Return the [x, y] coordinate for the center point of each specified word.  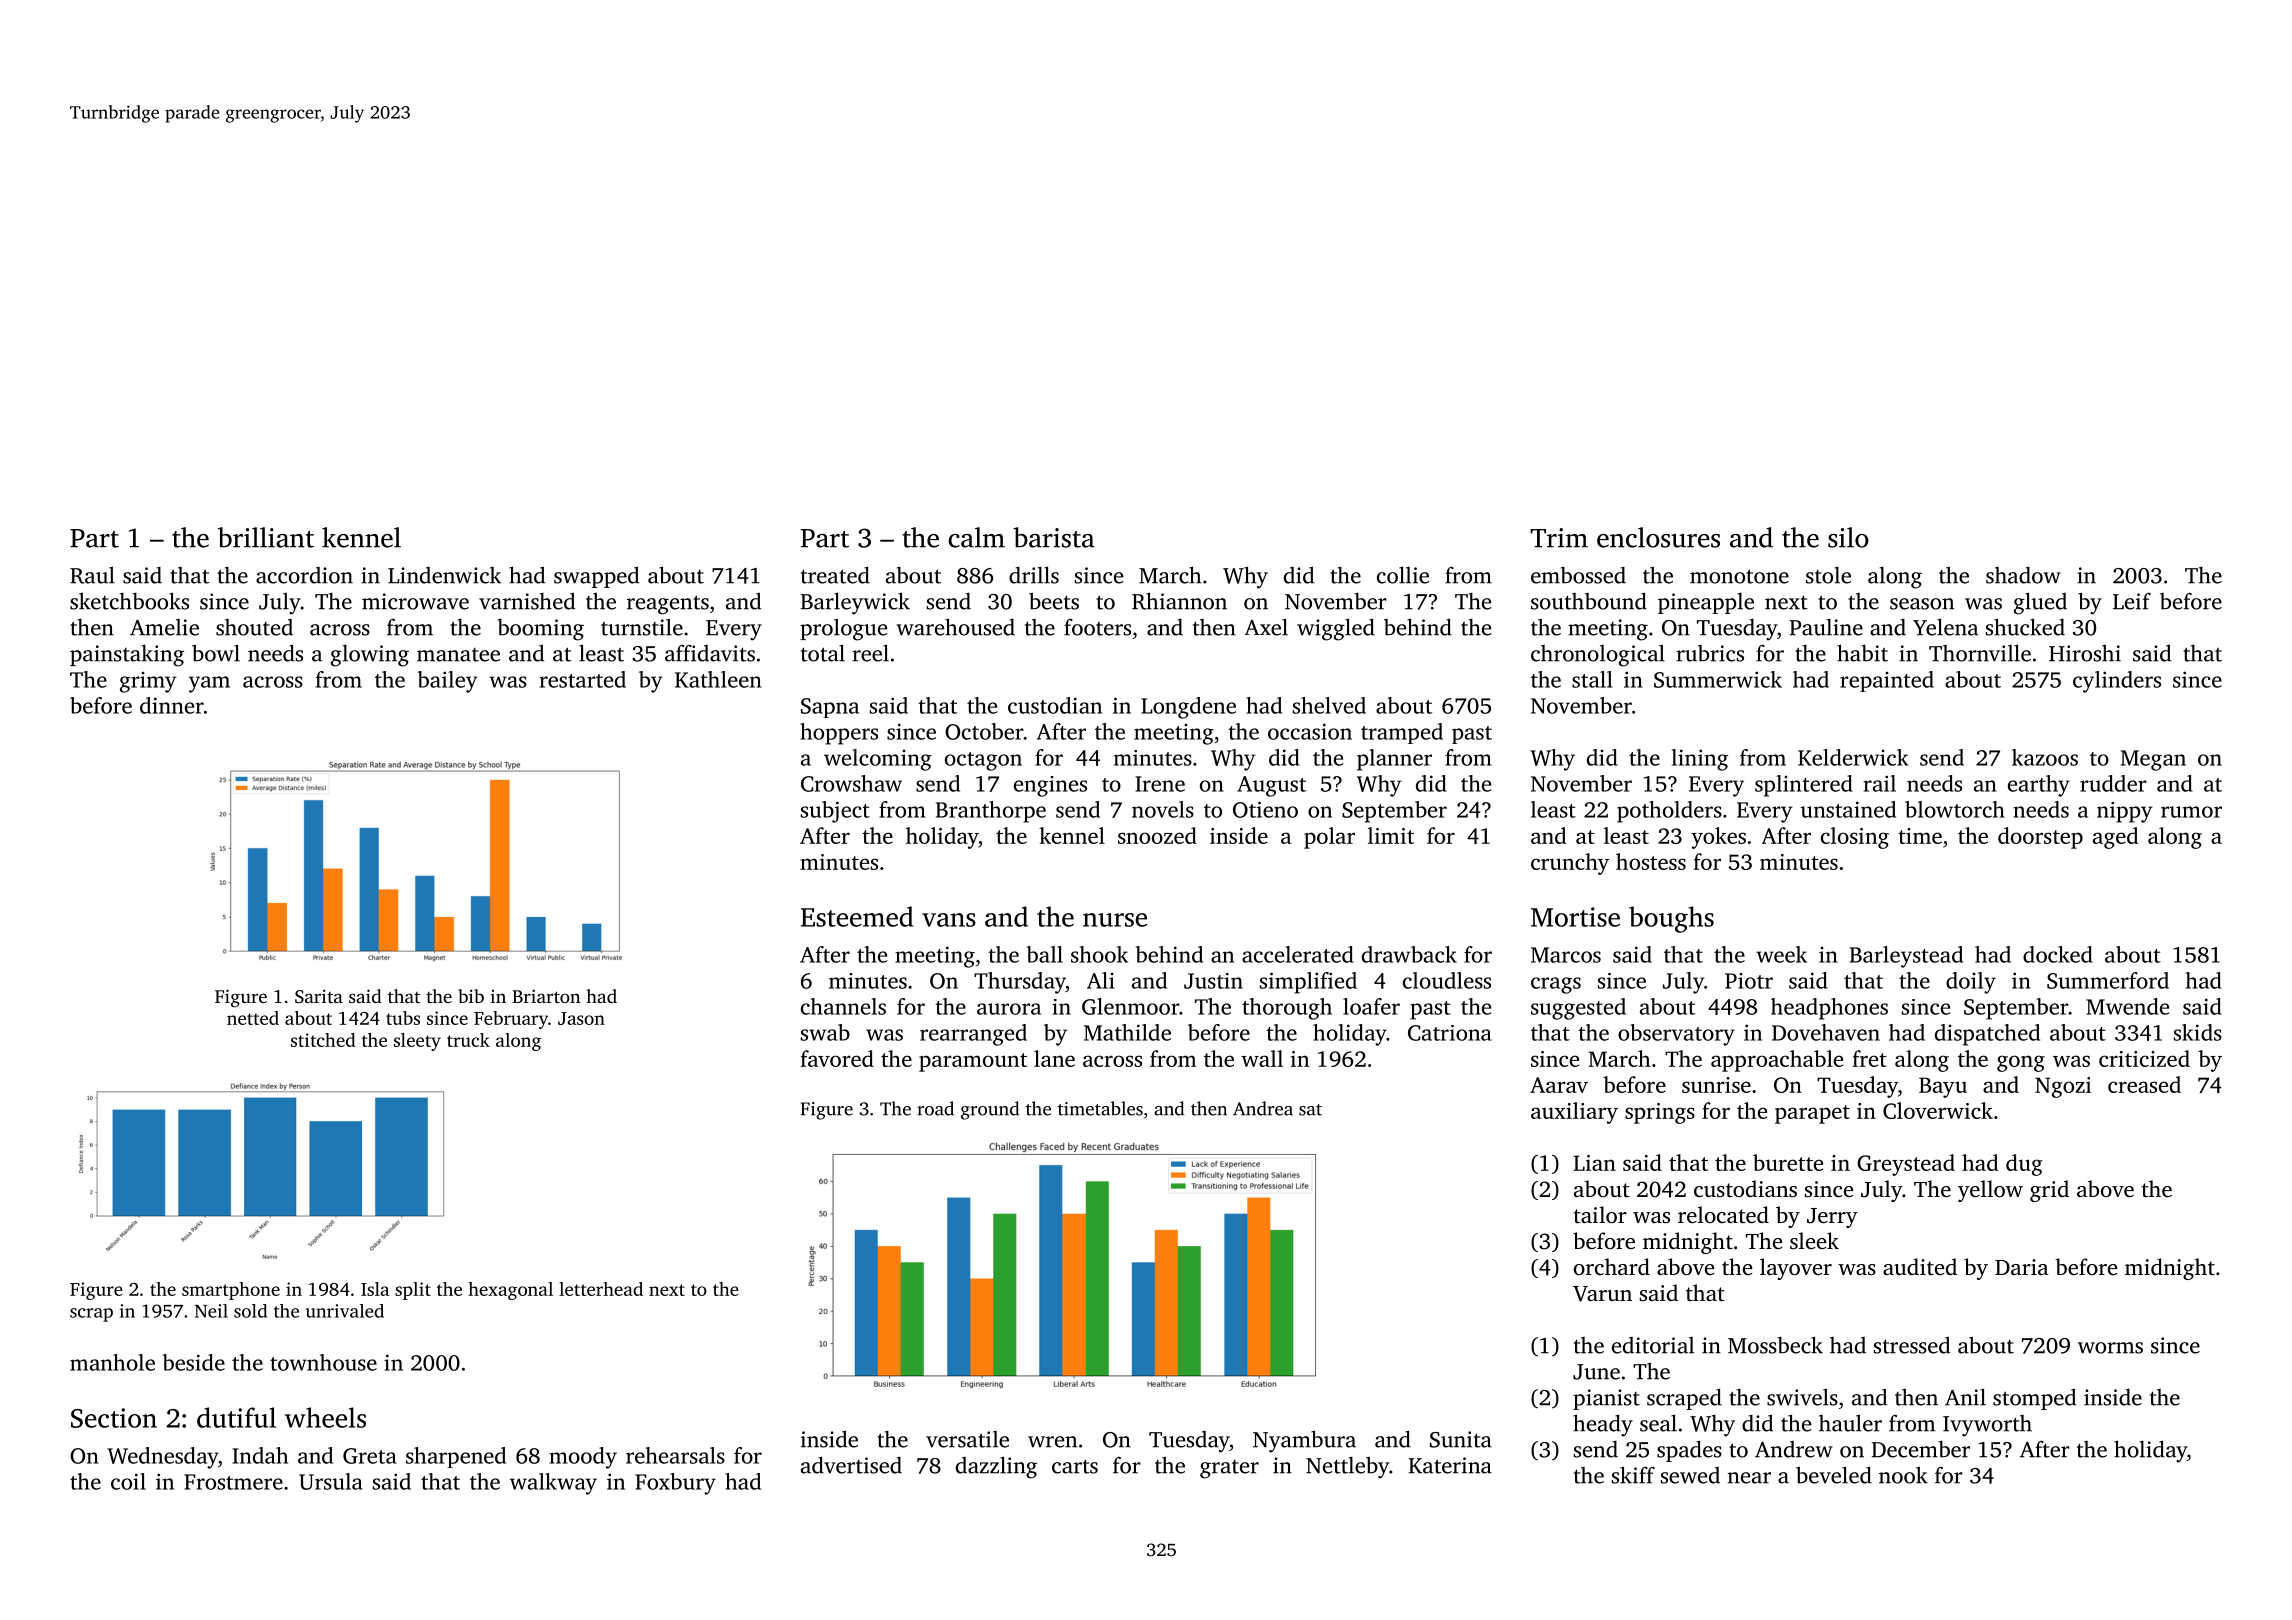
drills [1034, 575]
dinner [172, 705]
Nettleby [1347, 1467]
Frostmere [233, 1482]
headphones [1829, 1009]
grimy [148, 682]
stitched [323, 1040]
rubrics [1710, 653]
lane [1054, 1058]
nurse [1115, 920]
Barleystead [1906, 957]
